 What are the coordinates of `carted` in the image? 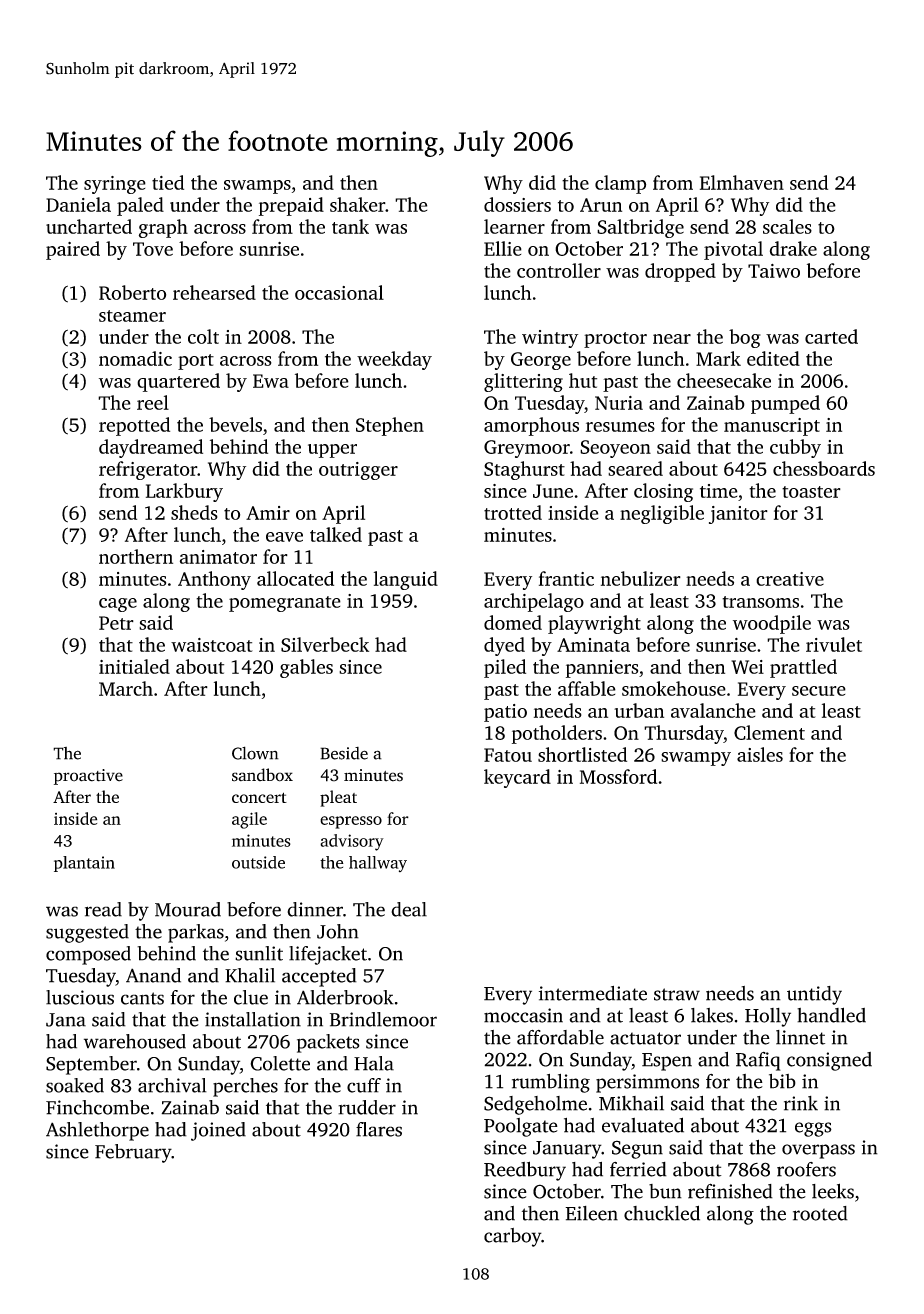 It's located at (831, 336).
